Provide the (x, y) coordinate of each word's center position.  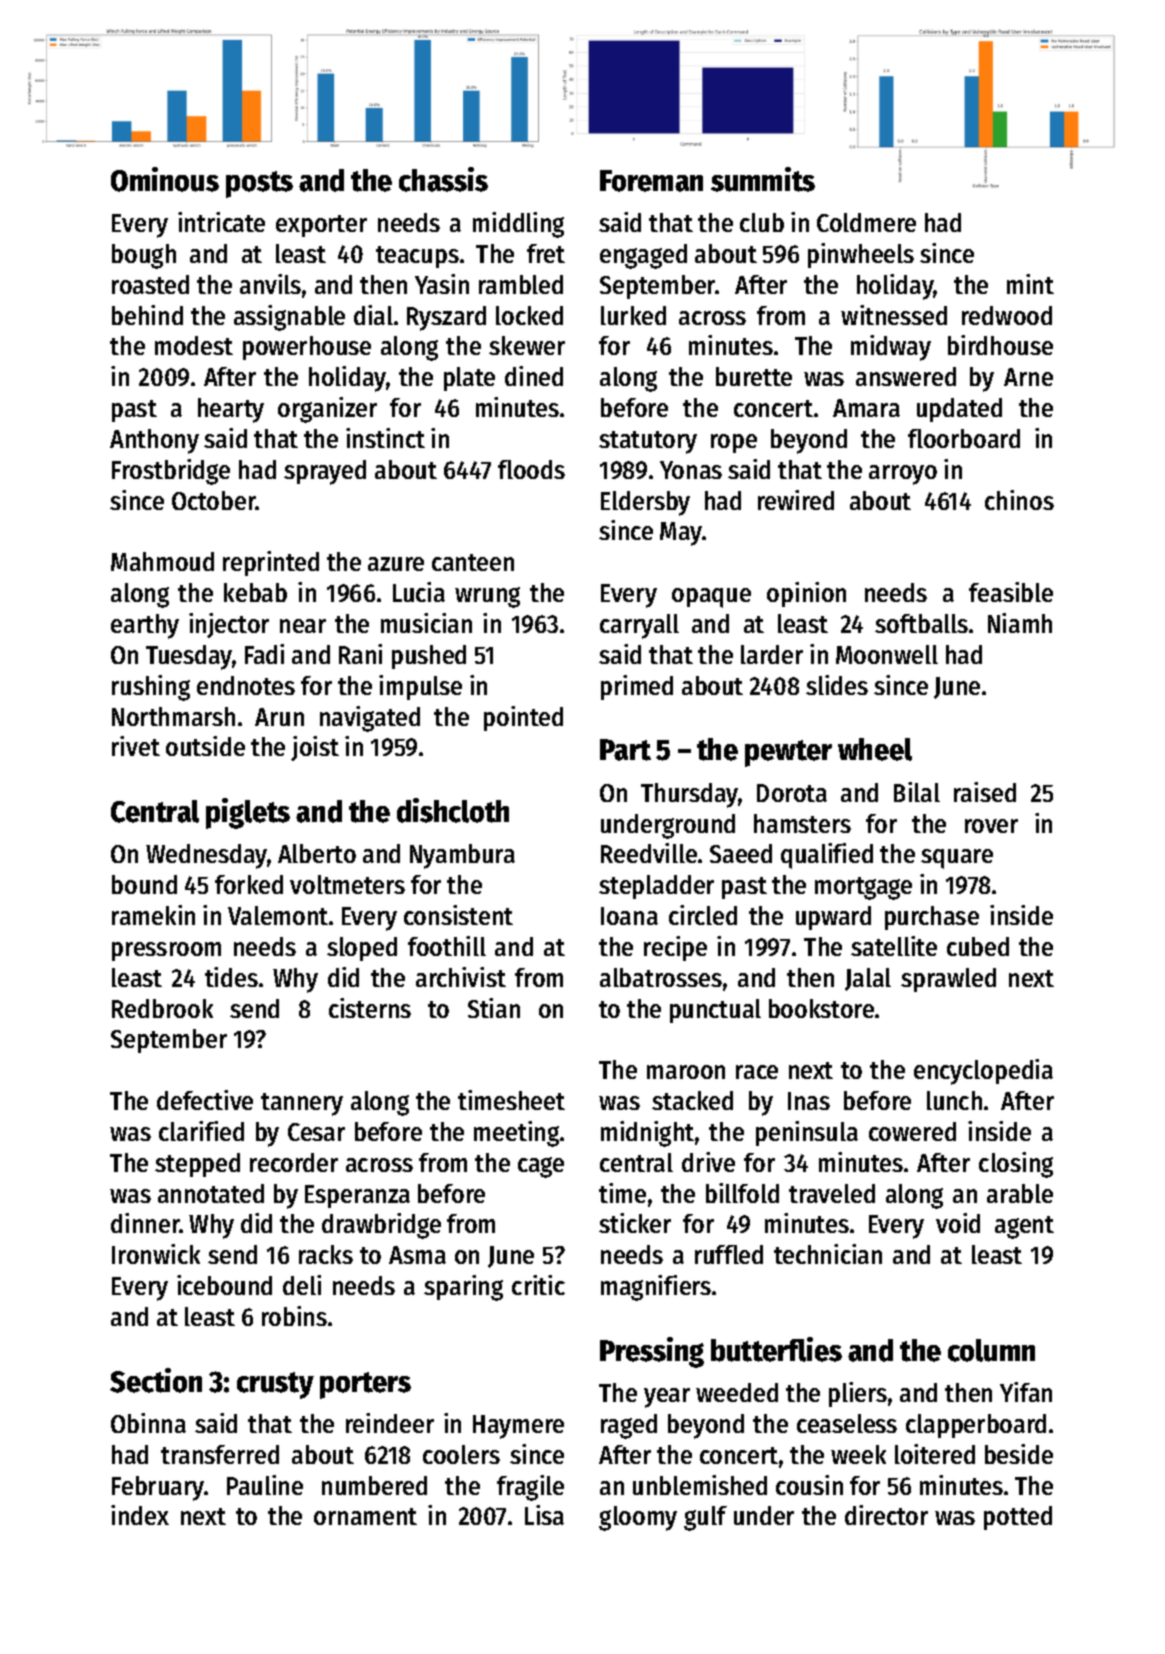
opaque (711, 598)
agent (1024, 1227)
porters (365, 1385)
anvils (270, 284)
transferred (220, 1454)
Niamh (1020, 623)
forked (249, 884)
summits (763, 179)
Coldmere (866, 222)
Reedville (649, 853)
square (957, 859)
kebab (255, 592)
